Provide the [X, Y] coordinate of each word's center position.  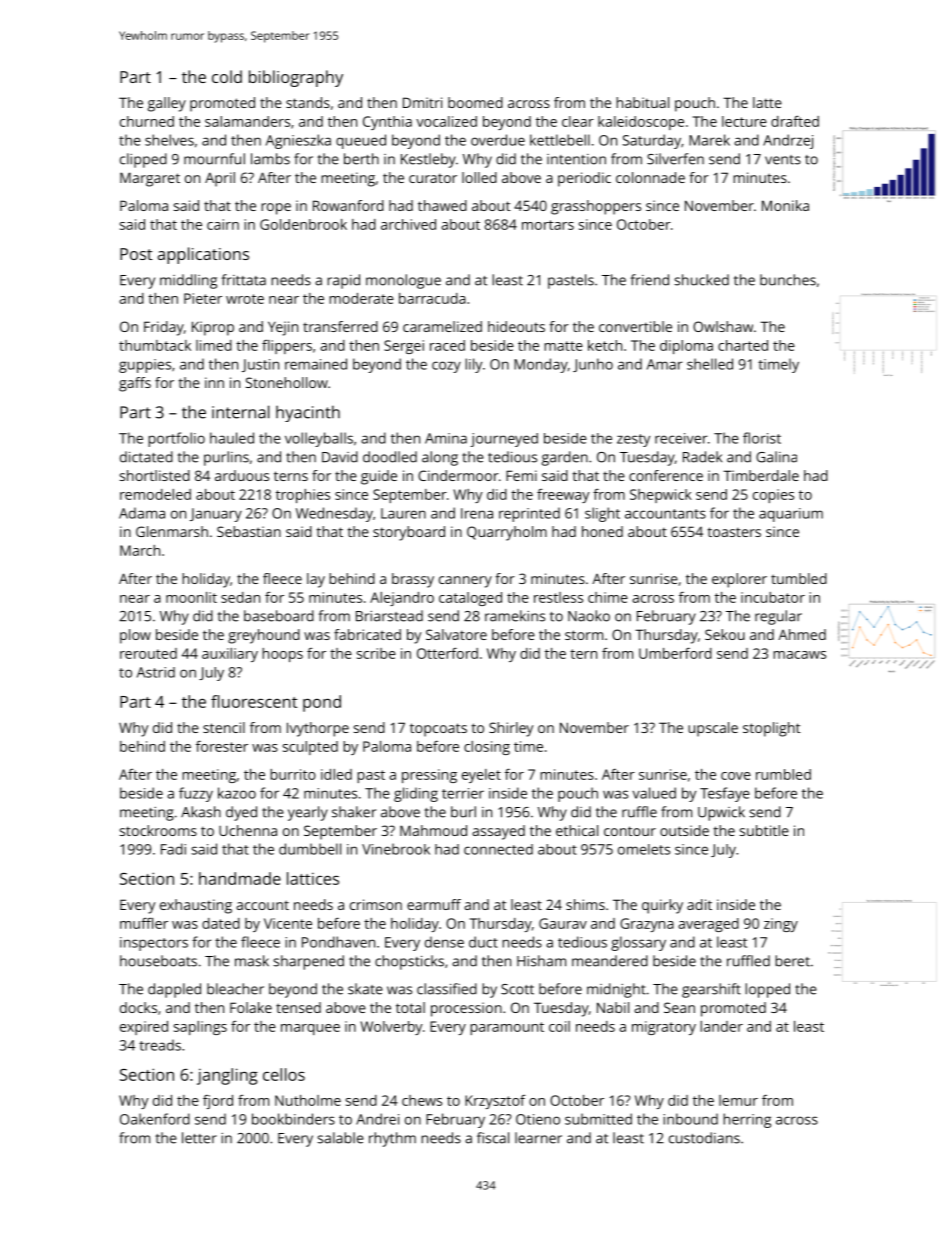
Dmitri [422, 102]
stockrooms [158, 830]
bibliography [296, 78]
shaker [354, 812]
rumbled [783, 774]
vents [783, 160]
